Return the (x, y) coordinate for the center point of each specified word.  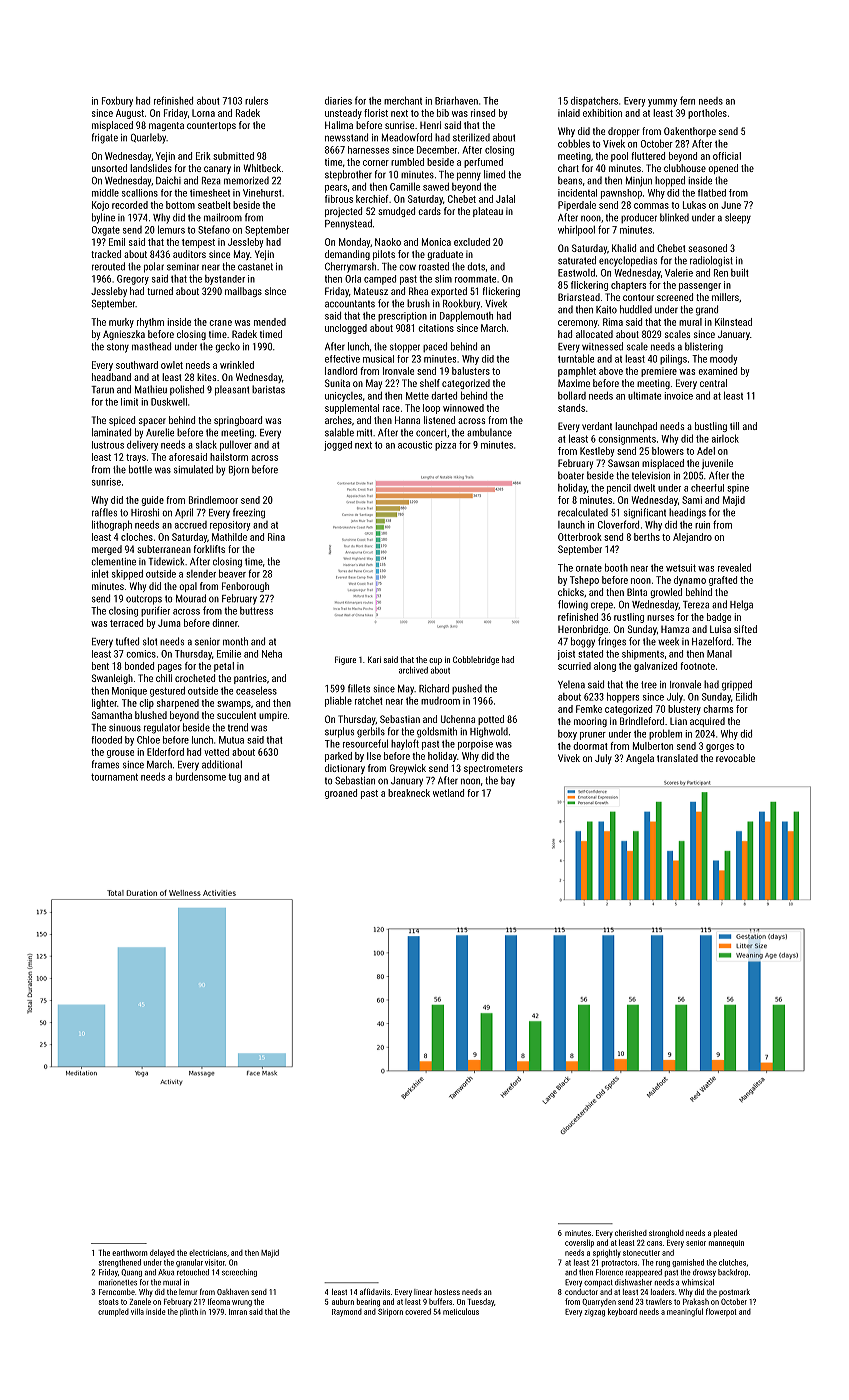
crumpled (113, 1313)
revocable (735, 758)
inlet (100, 574)
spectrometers (493, 769)
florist (376, 113)
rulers (256, 100)
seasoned (707, 248)
